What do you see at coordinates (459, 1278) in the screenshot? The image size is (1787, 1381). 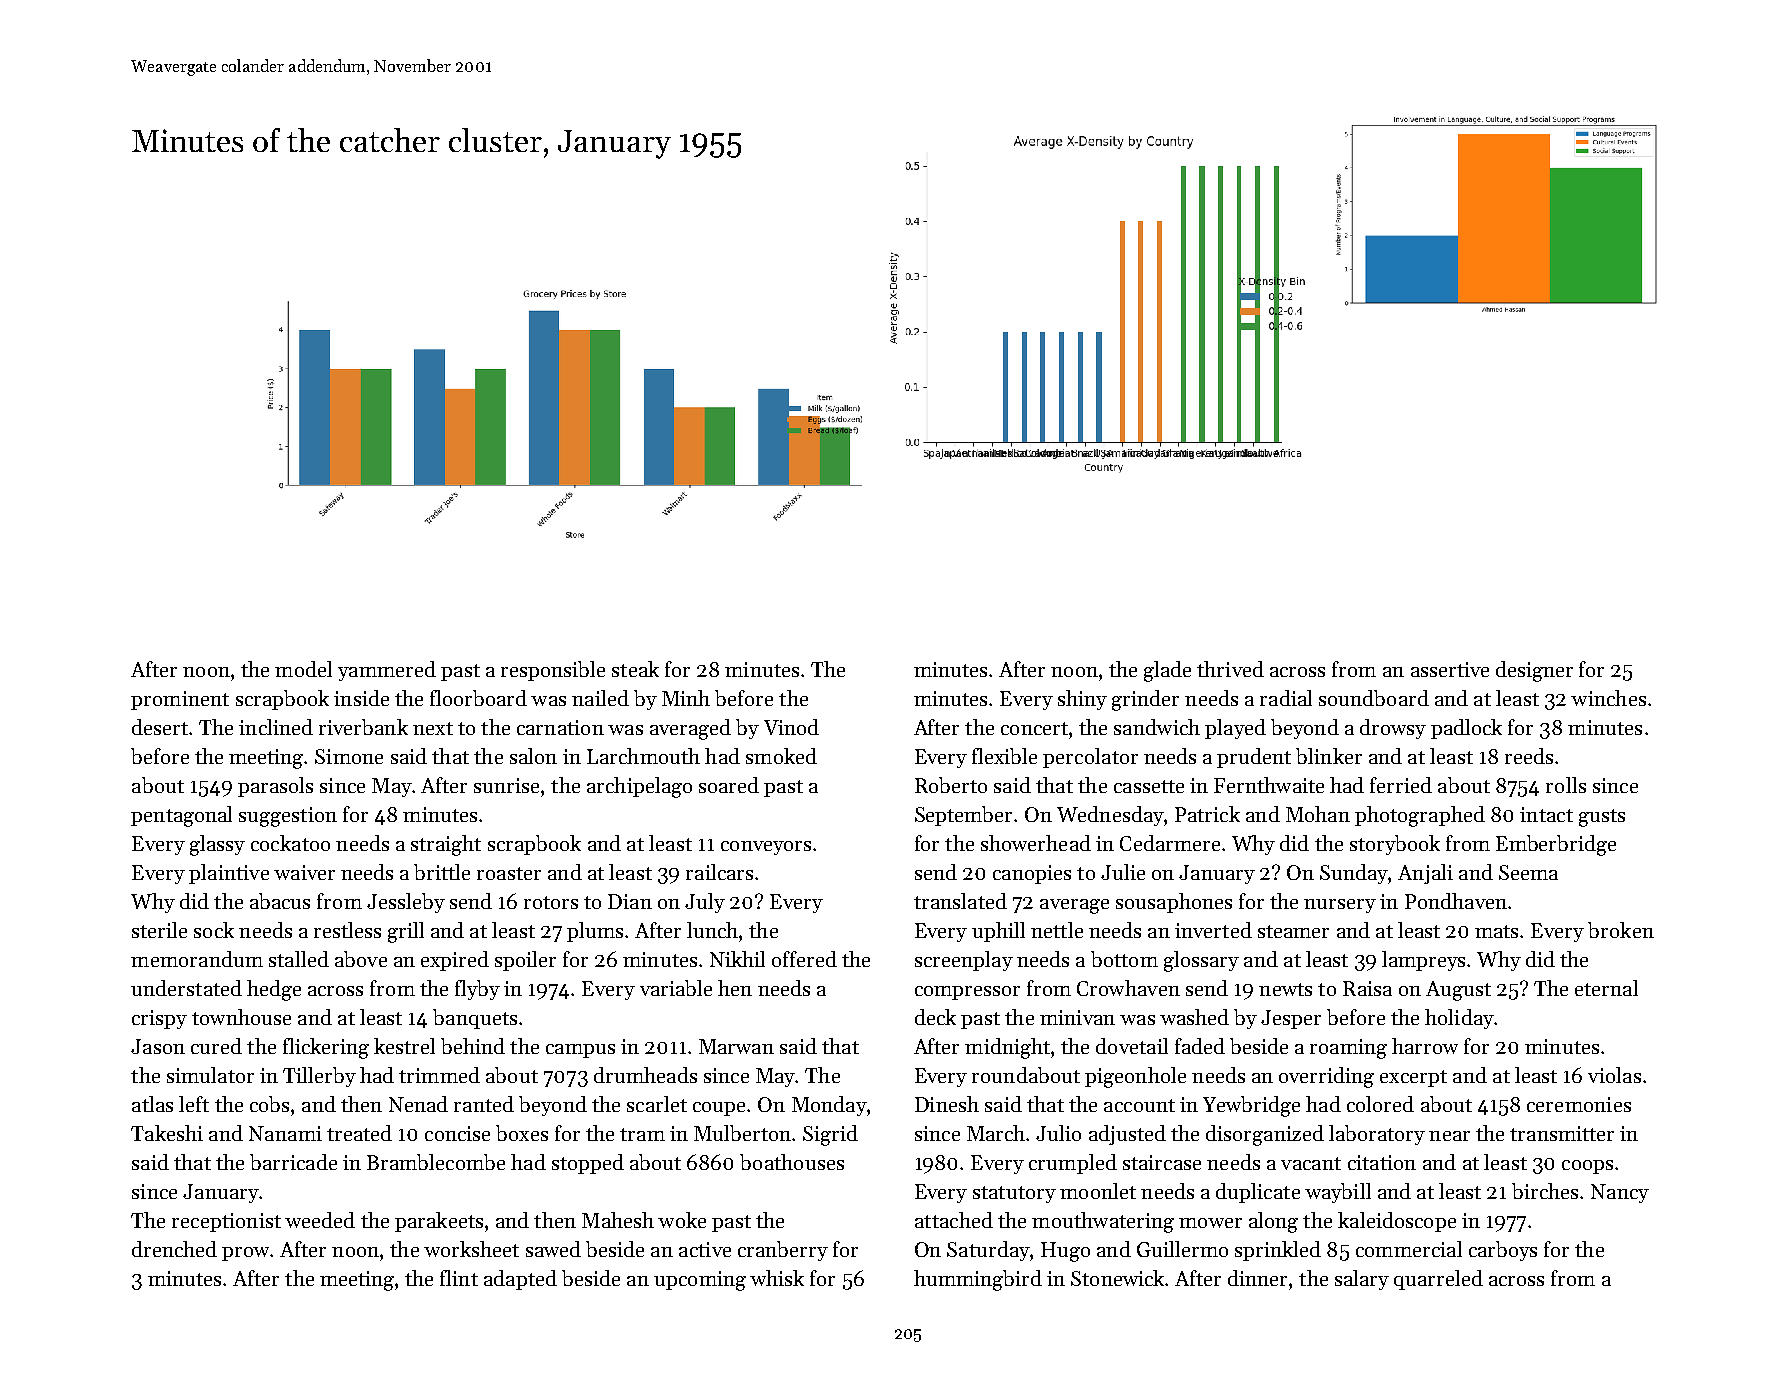 I see `flint` at bounding box center [459, 1278].
